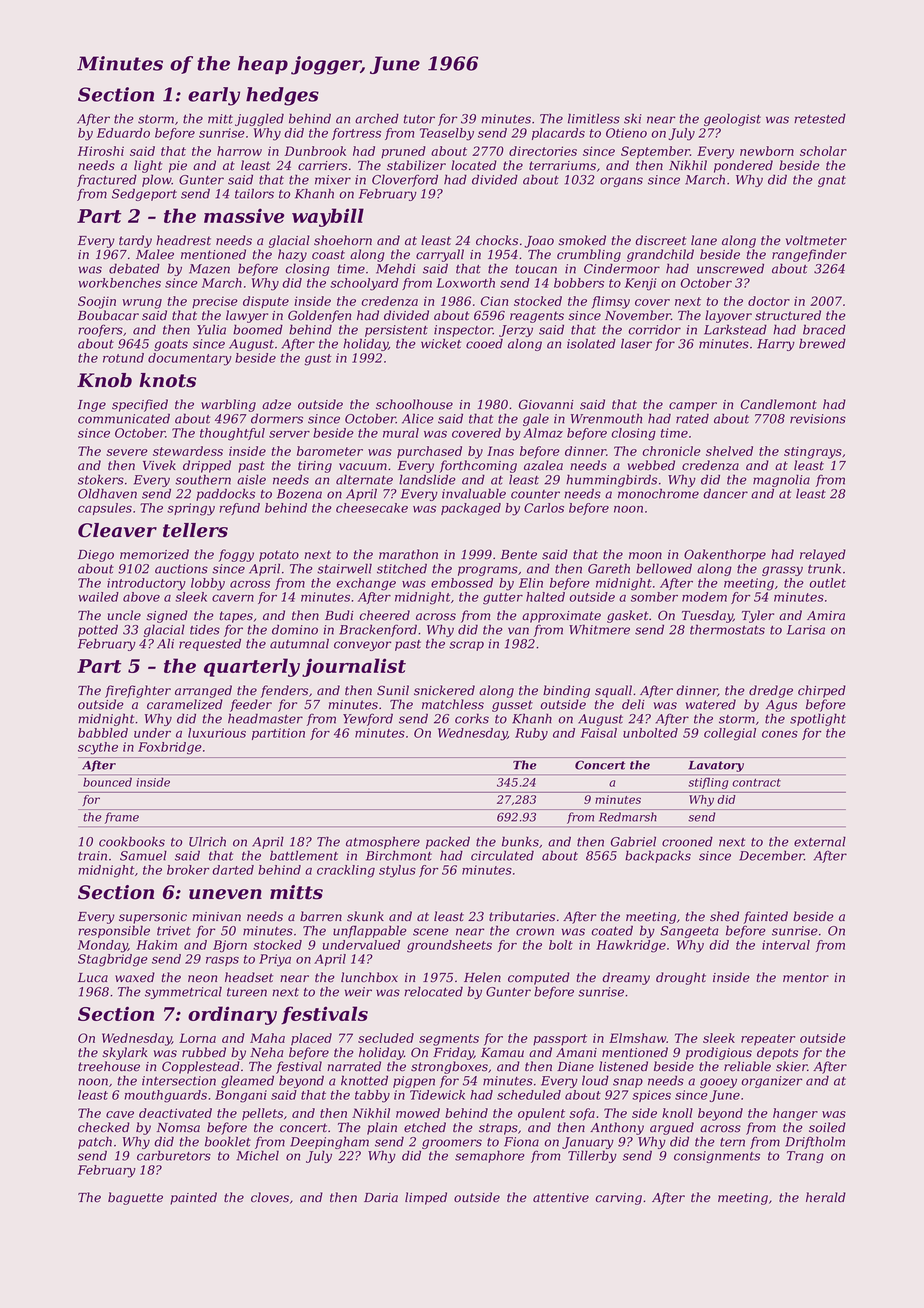 The image size is (924, 1308). What do you see at coordinates (270, 1197) in the screenshot?
I see `cloves` at bounding box center [270, 1197].
